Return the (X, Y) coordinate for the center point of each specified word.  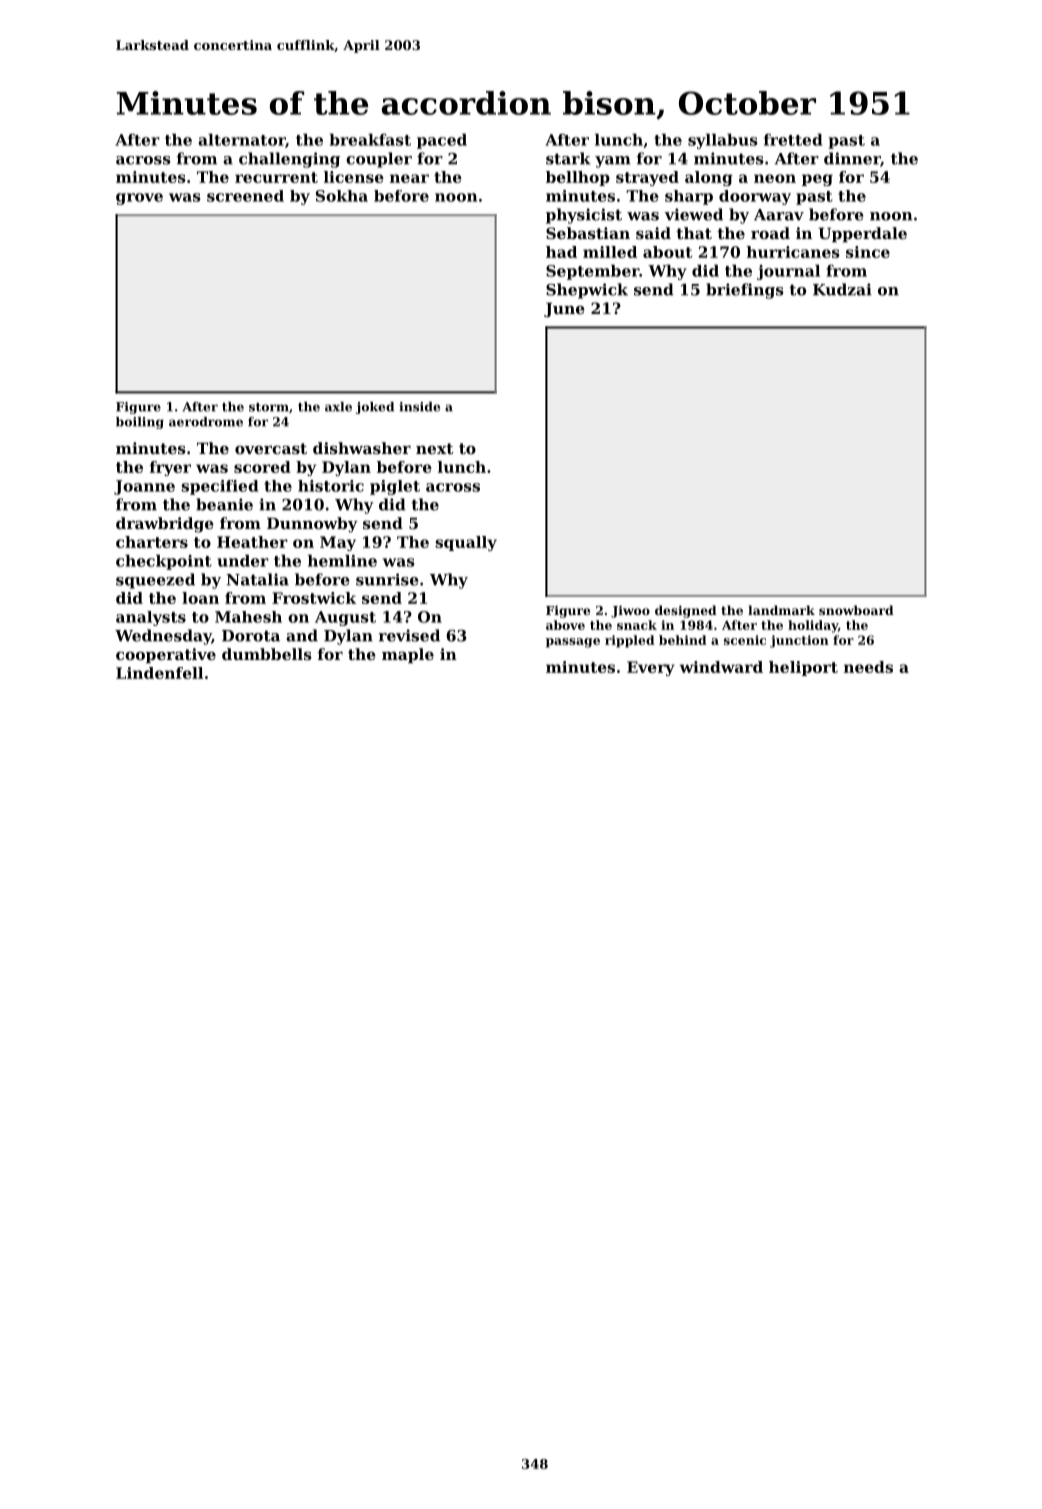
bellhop (578, 178)
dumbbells (267, 654)
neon (775, 178)
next (434, 448)
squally (466, 543)
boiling (140, 423)
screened (245, 196)
